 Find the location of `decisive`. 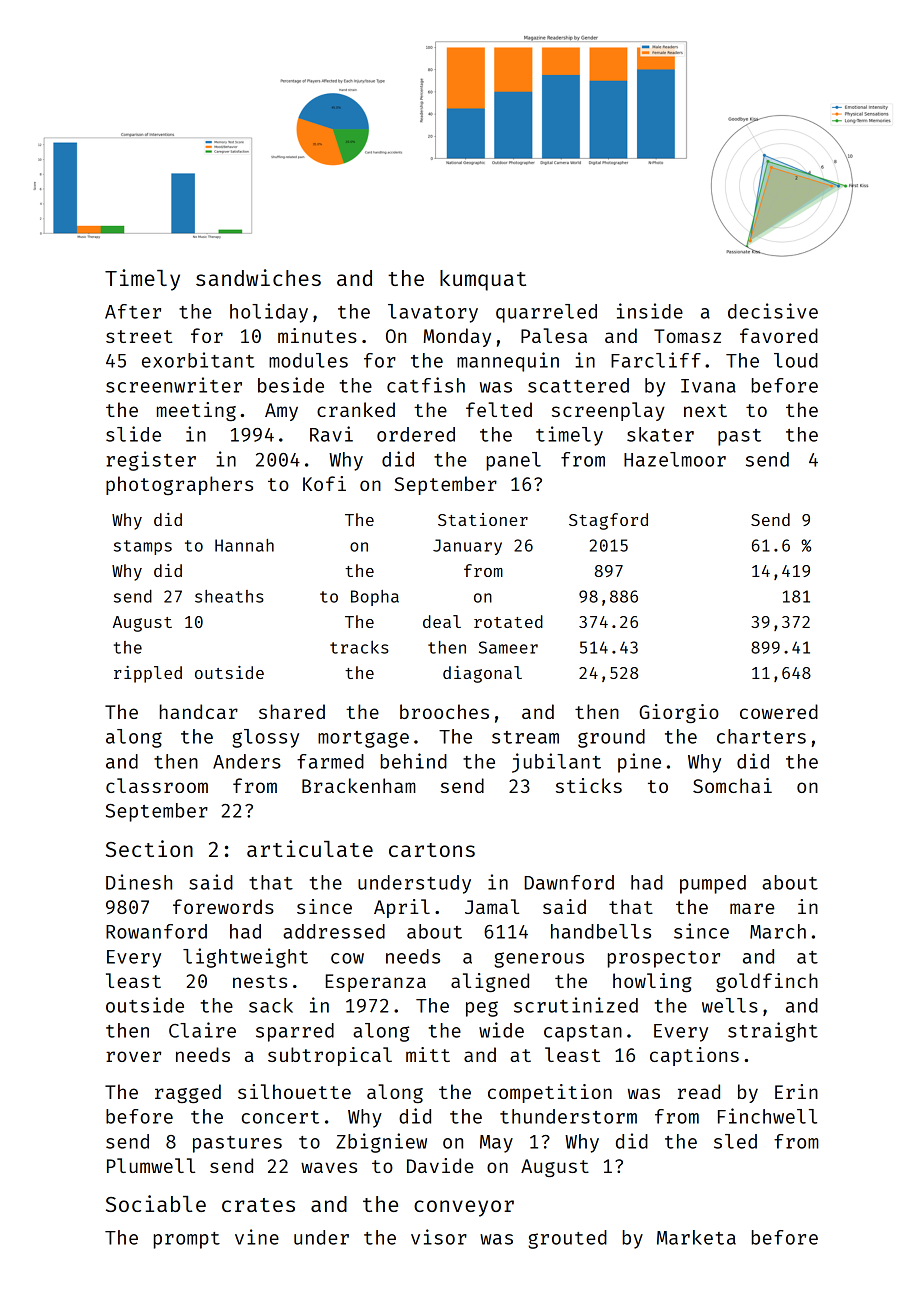

decisive is located at coordinates (773, 311).
